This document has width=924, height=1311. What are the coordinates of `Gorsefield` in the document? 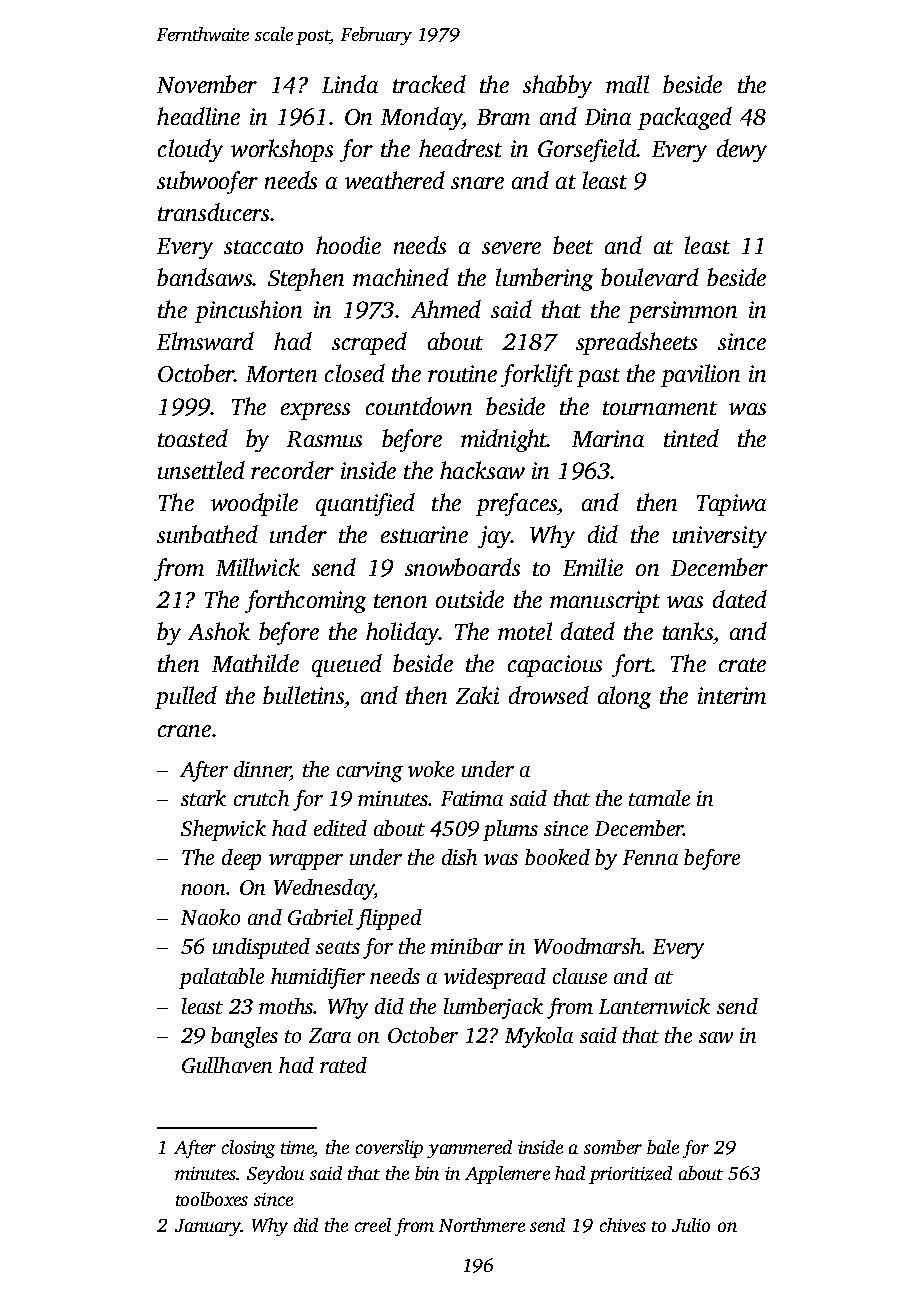 It's located at (587, 150).
